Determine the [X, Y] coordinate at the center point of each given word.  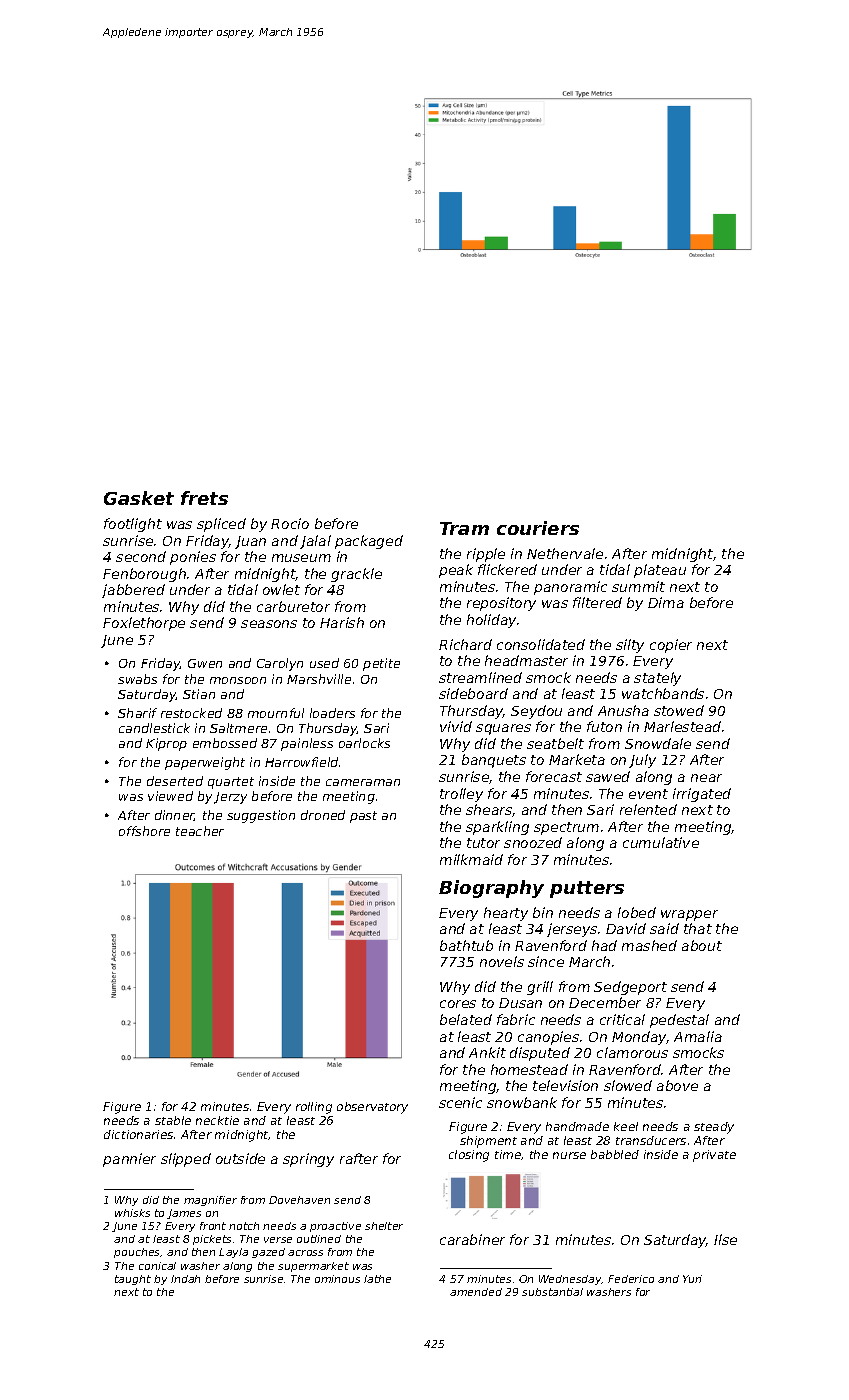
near [706, 778]
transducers [651, 1140]
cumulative [661, 842]
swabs [137, 679]
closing [469, 1156]
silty [630, 646]
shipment [488, 1142]
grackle [356, 575]
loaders [332, 713]
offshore [144, 831]
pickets [212, 1240]
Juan [250, 542]
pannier [129, 1160]
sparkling [497, 828]
